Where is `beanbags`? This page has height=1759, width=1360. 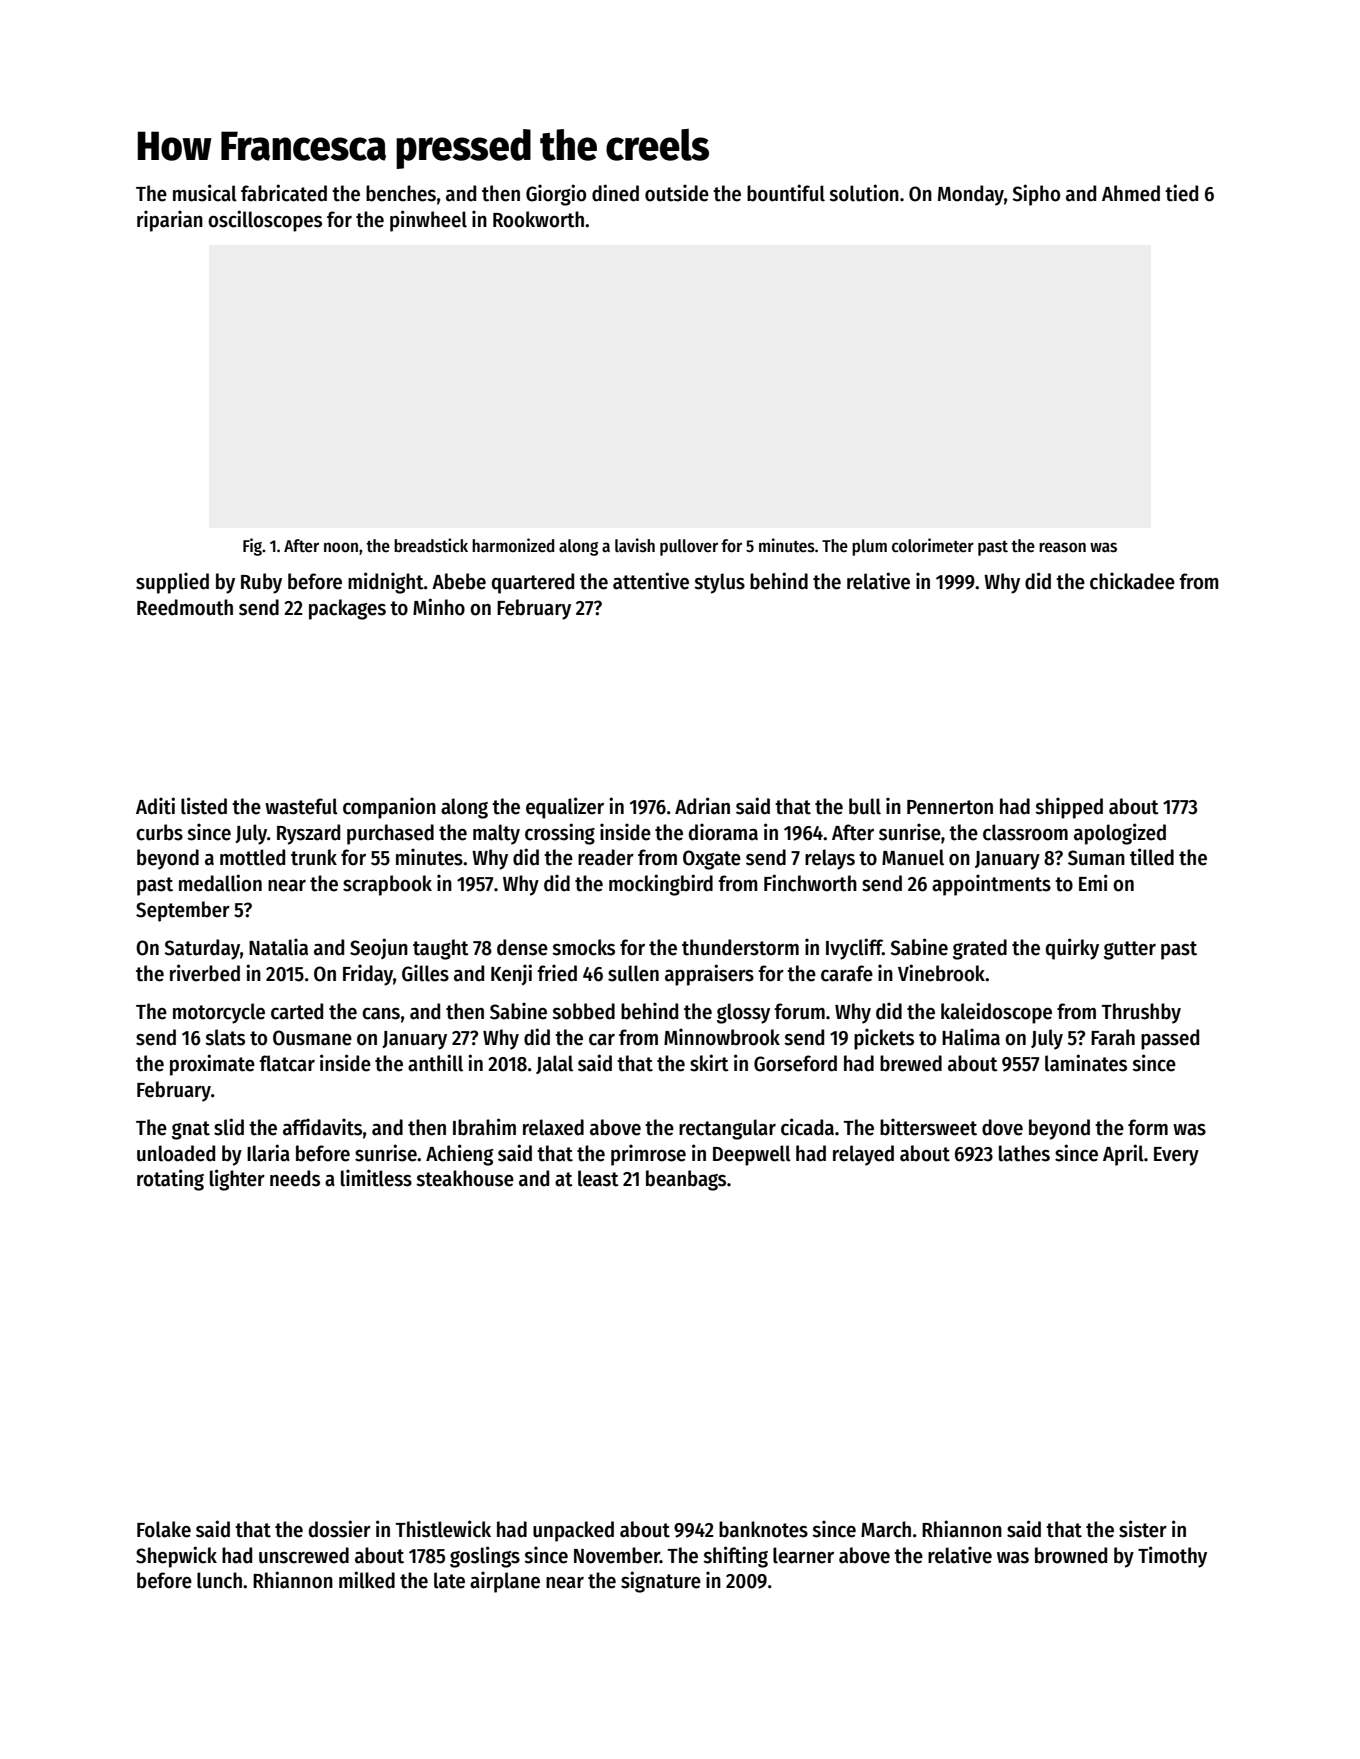 beanbags is located at coordinates (686, 1180).
